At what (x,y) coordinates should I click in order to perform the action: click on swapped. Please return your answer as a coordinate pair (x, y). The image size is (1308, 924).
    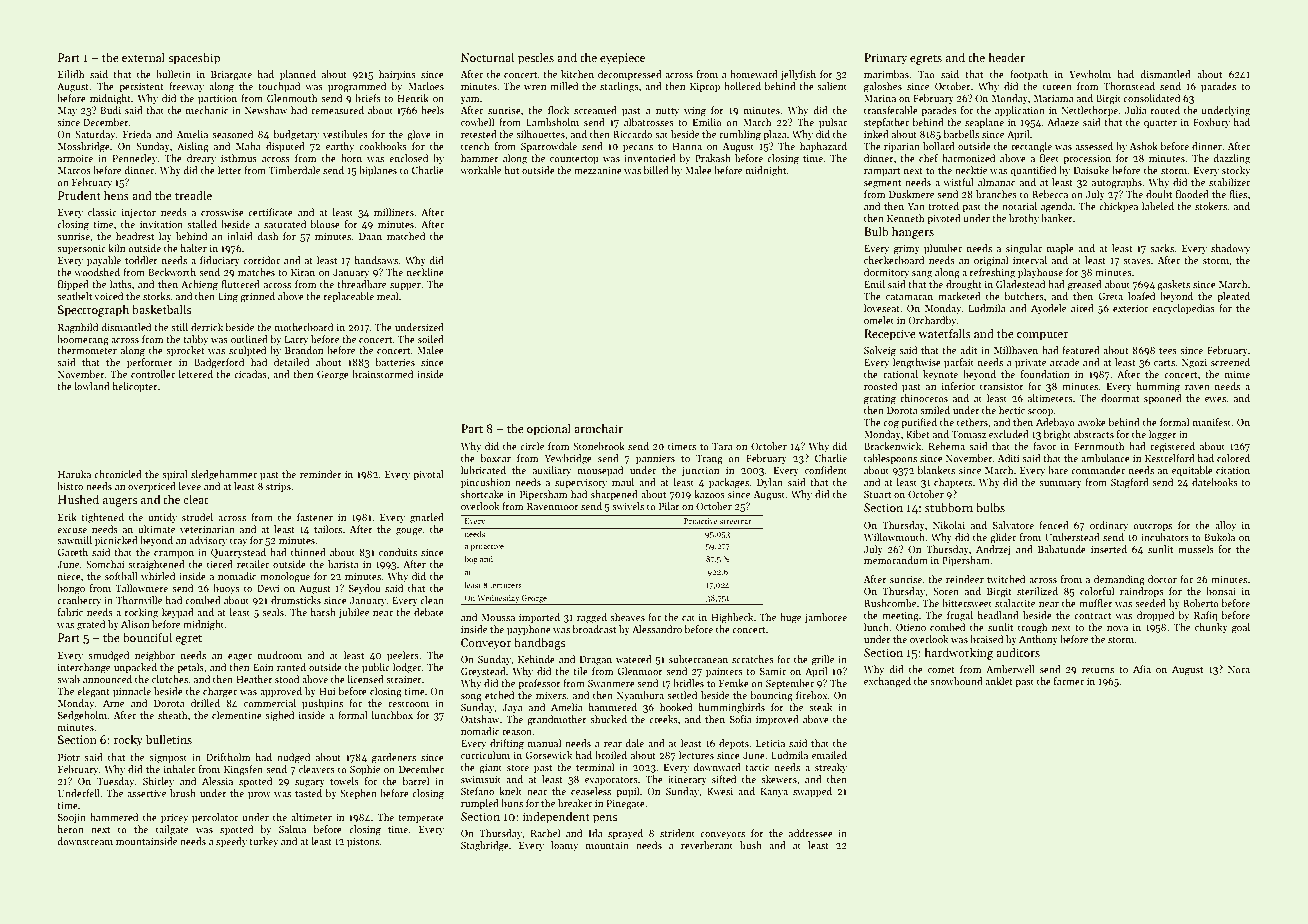
    Looking at the image, I should click on (812, 792).
